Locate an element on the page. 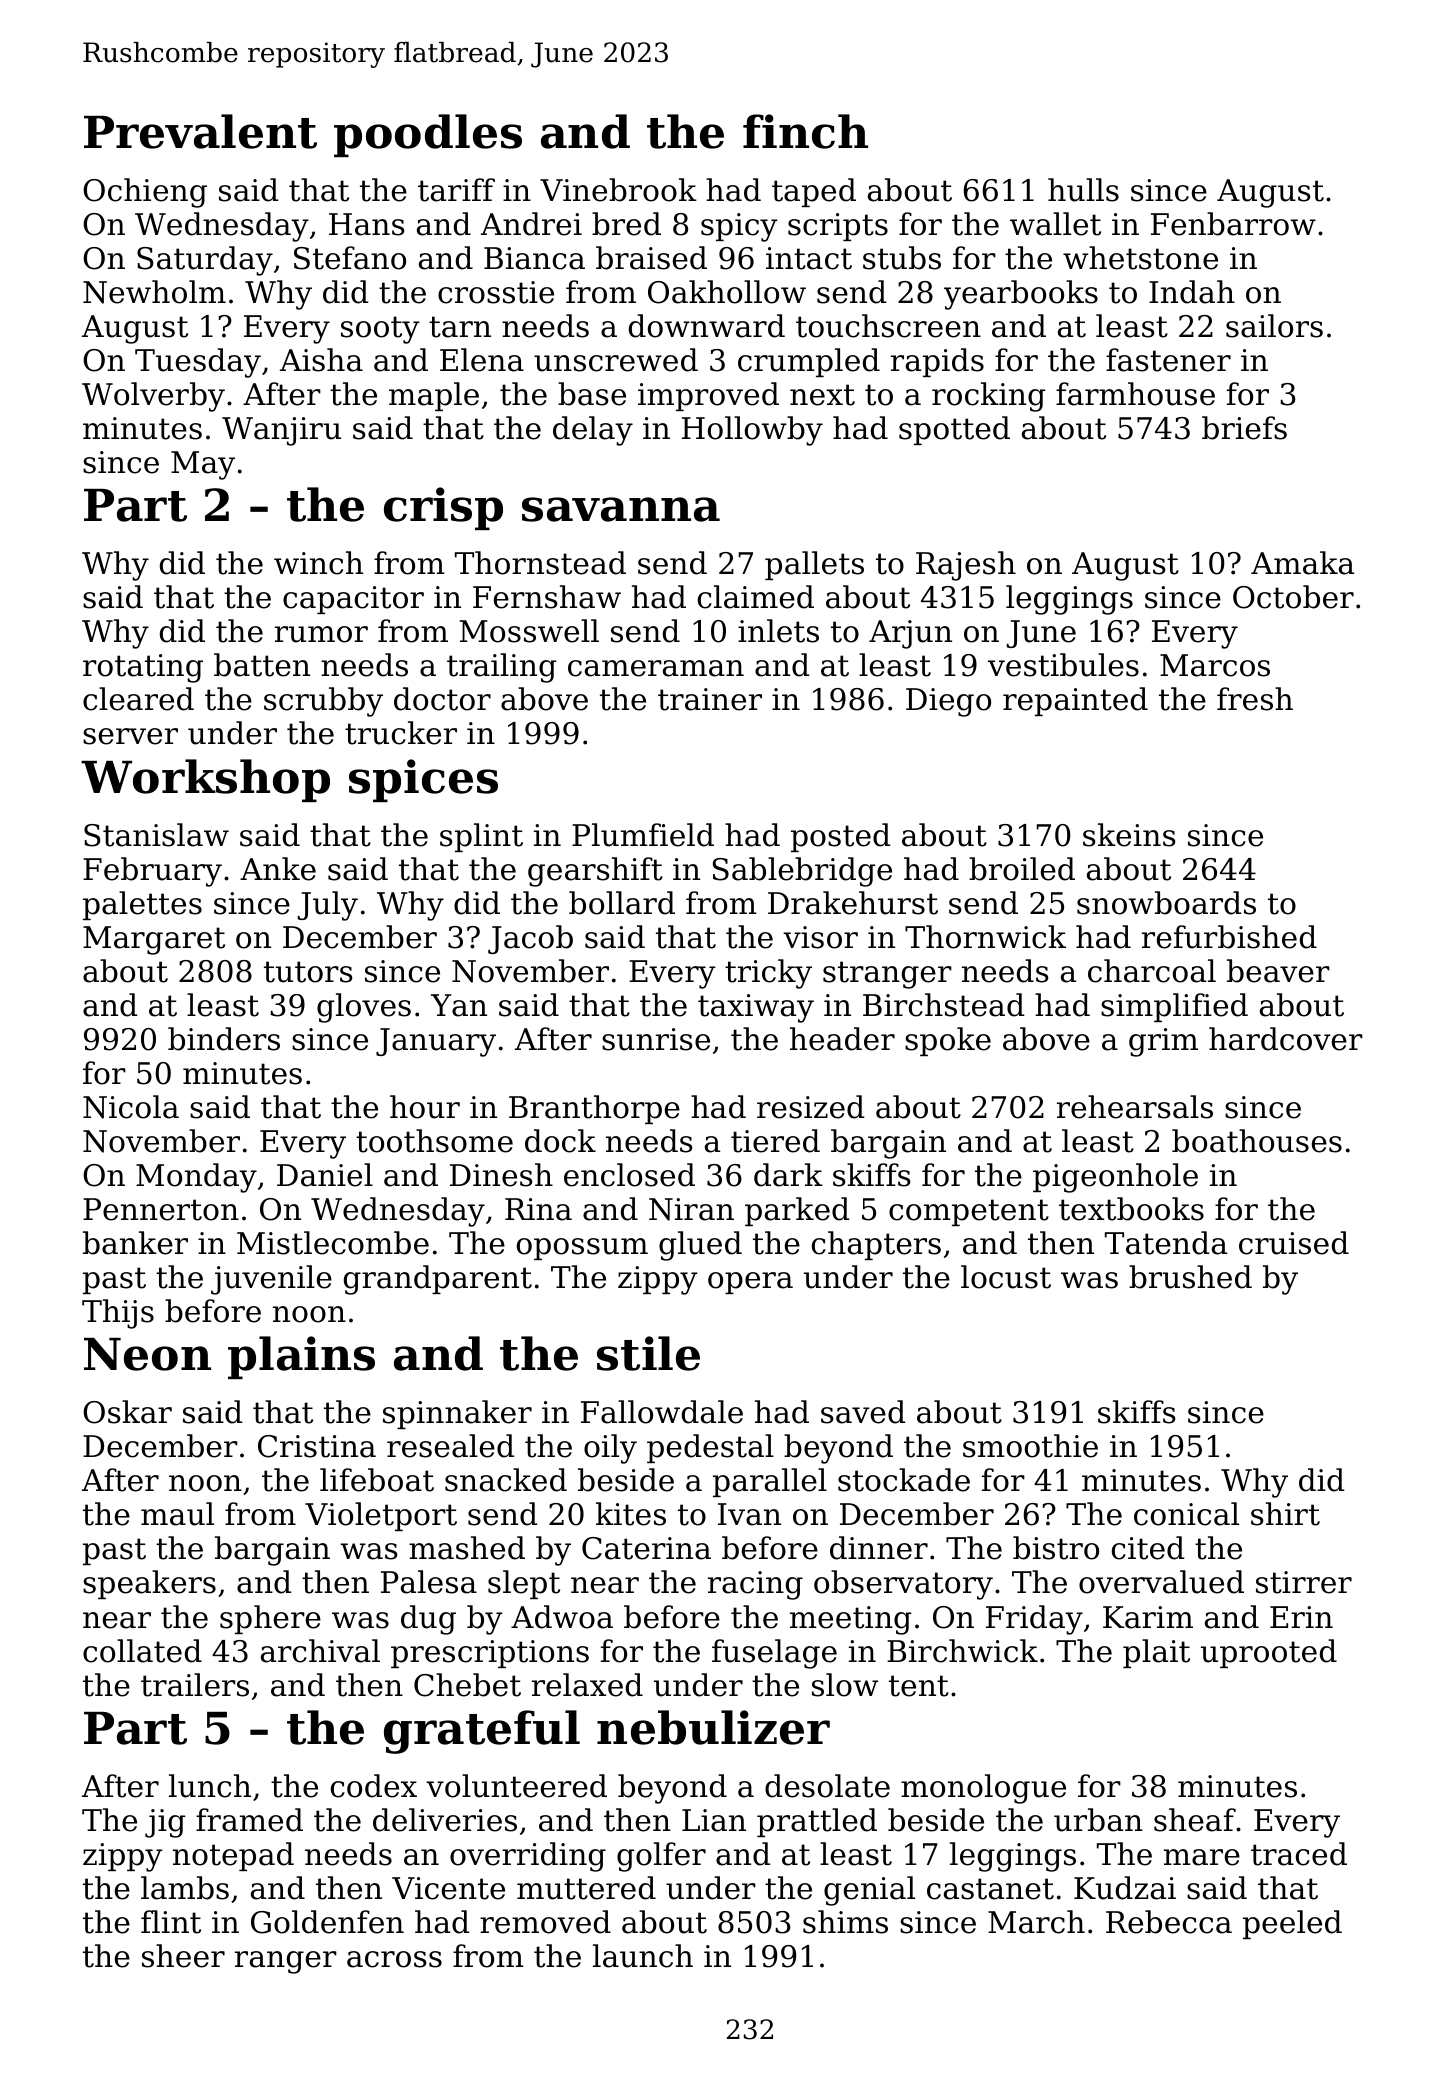  sheer is located at coordinates (183, 1956).
